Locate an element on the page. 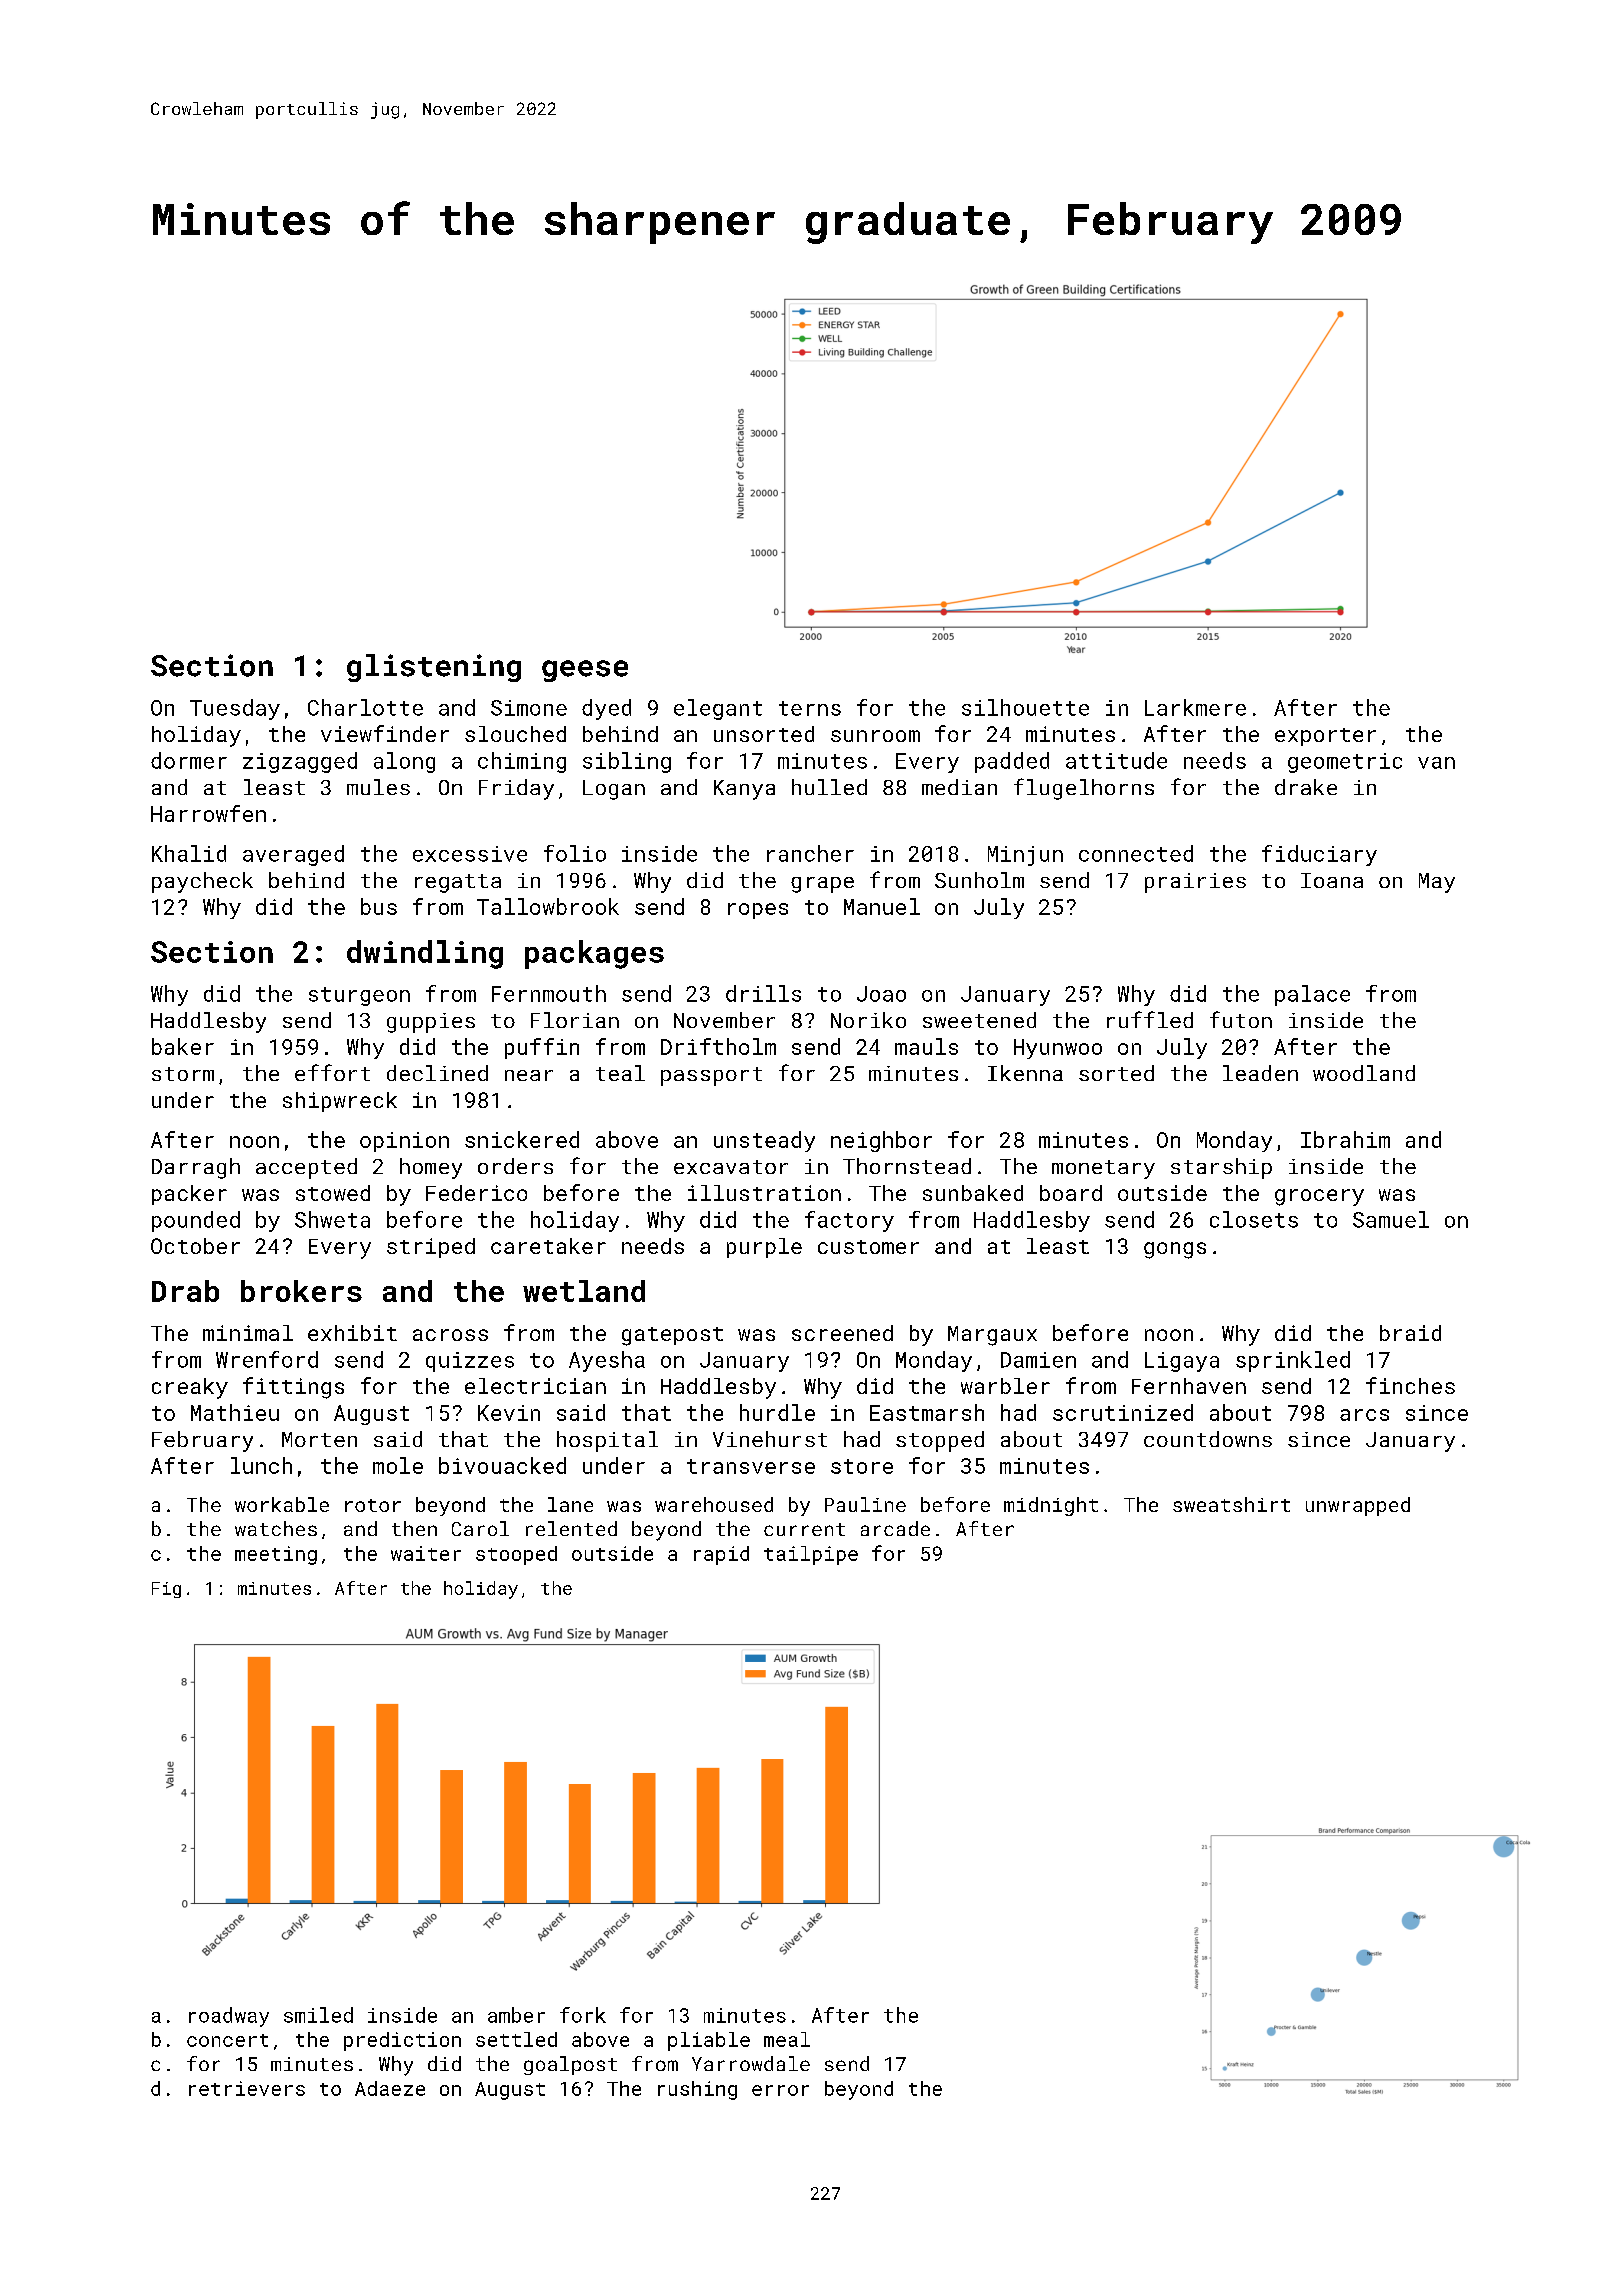 This document has width=1620, height=2292. pliable is located at coordinates (709, 2041).
